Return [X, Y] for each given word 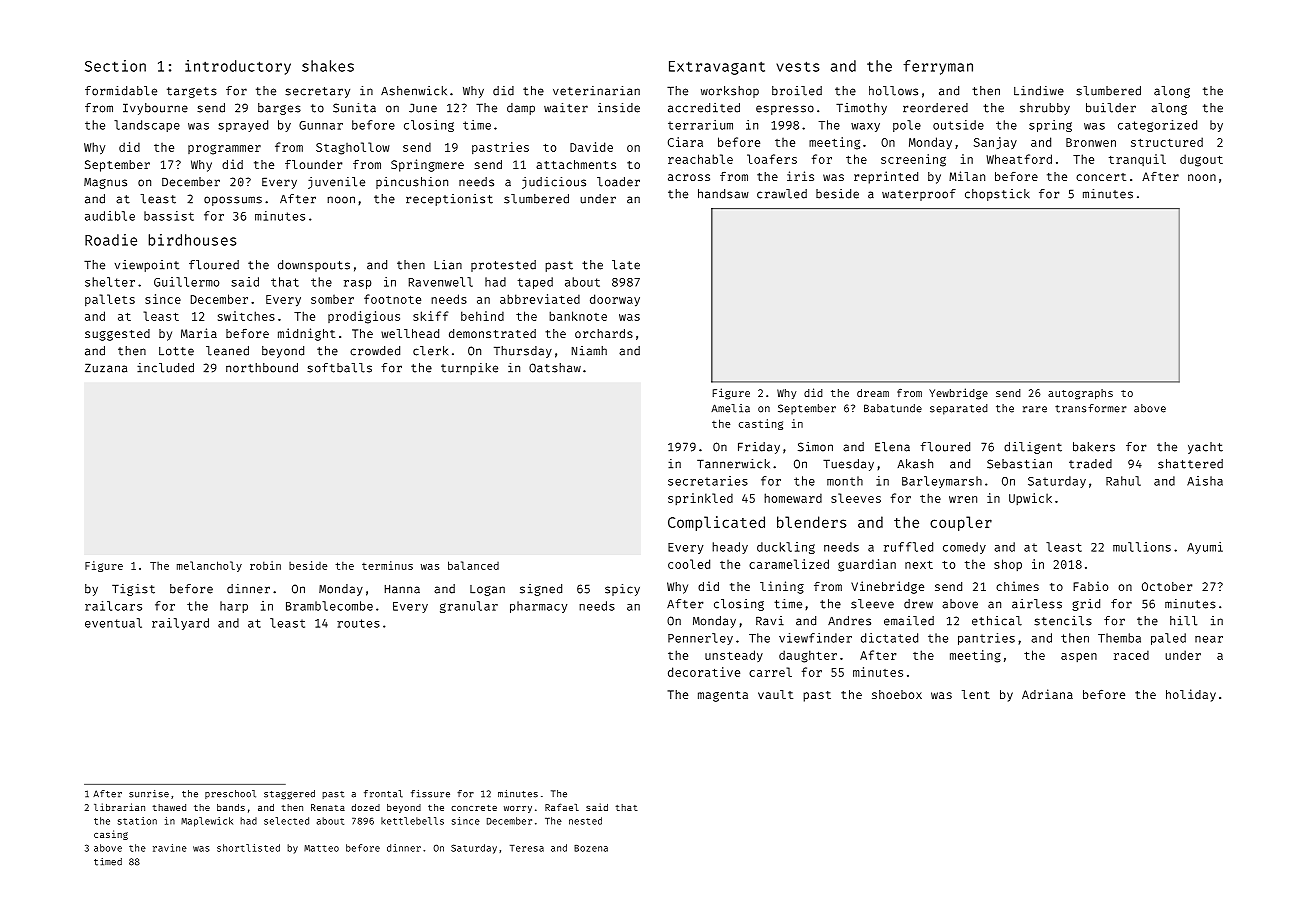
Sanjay [995, 143]
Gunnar [321, 125]
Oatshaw [555, 368]
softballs [339, 368]
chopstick [997, 195]
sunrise [149, 794]
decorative [704, 672]
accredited [704, 108]
